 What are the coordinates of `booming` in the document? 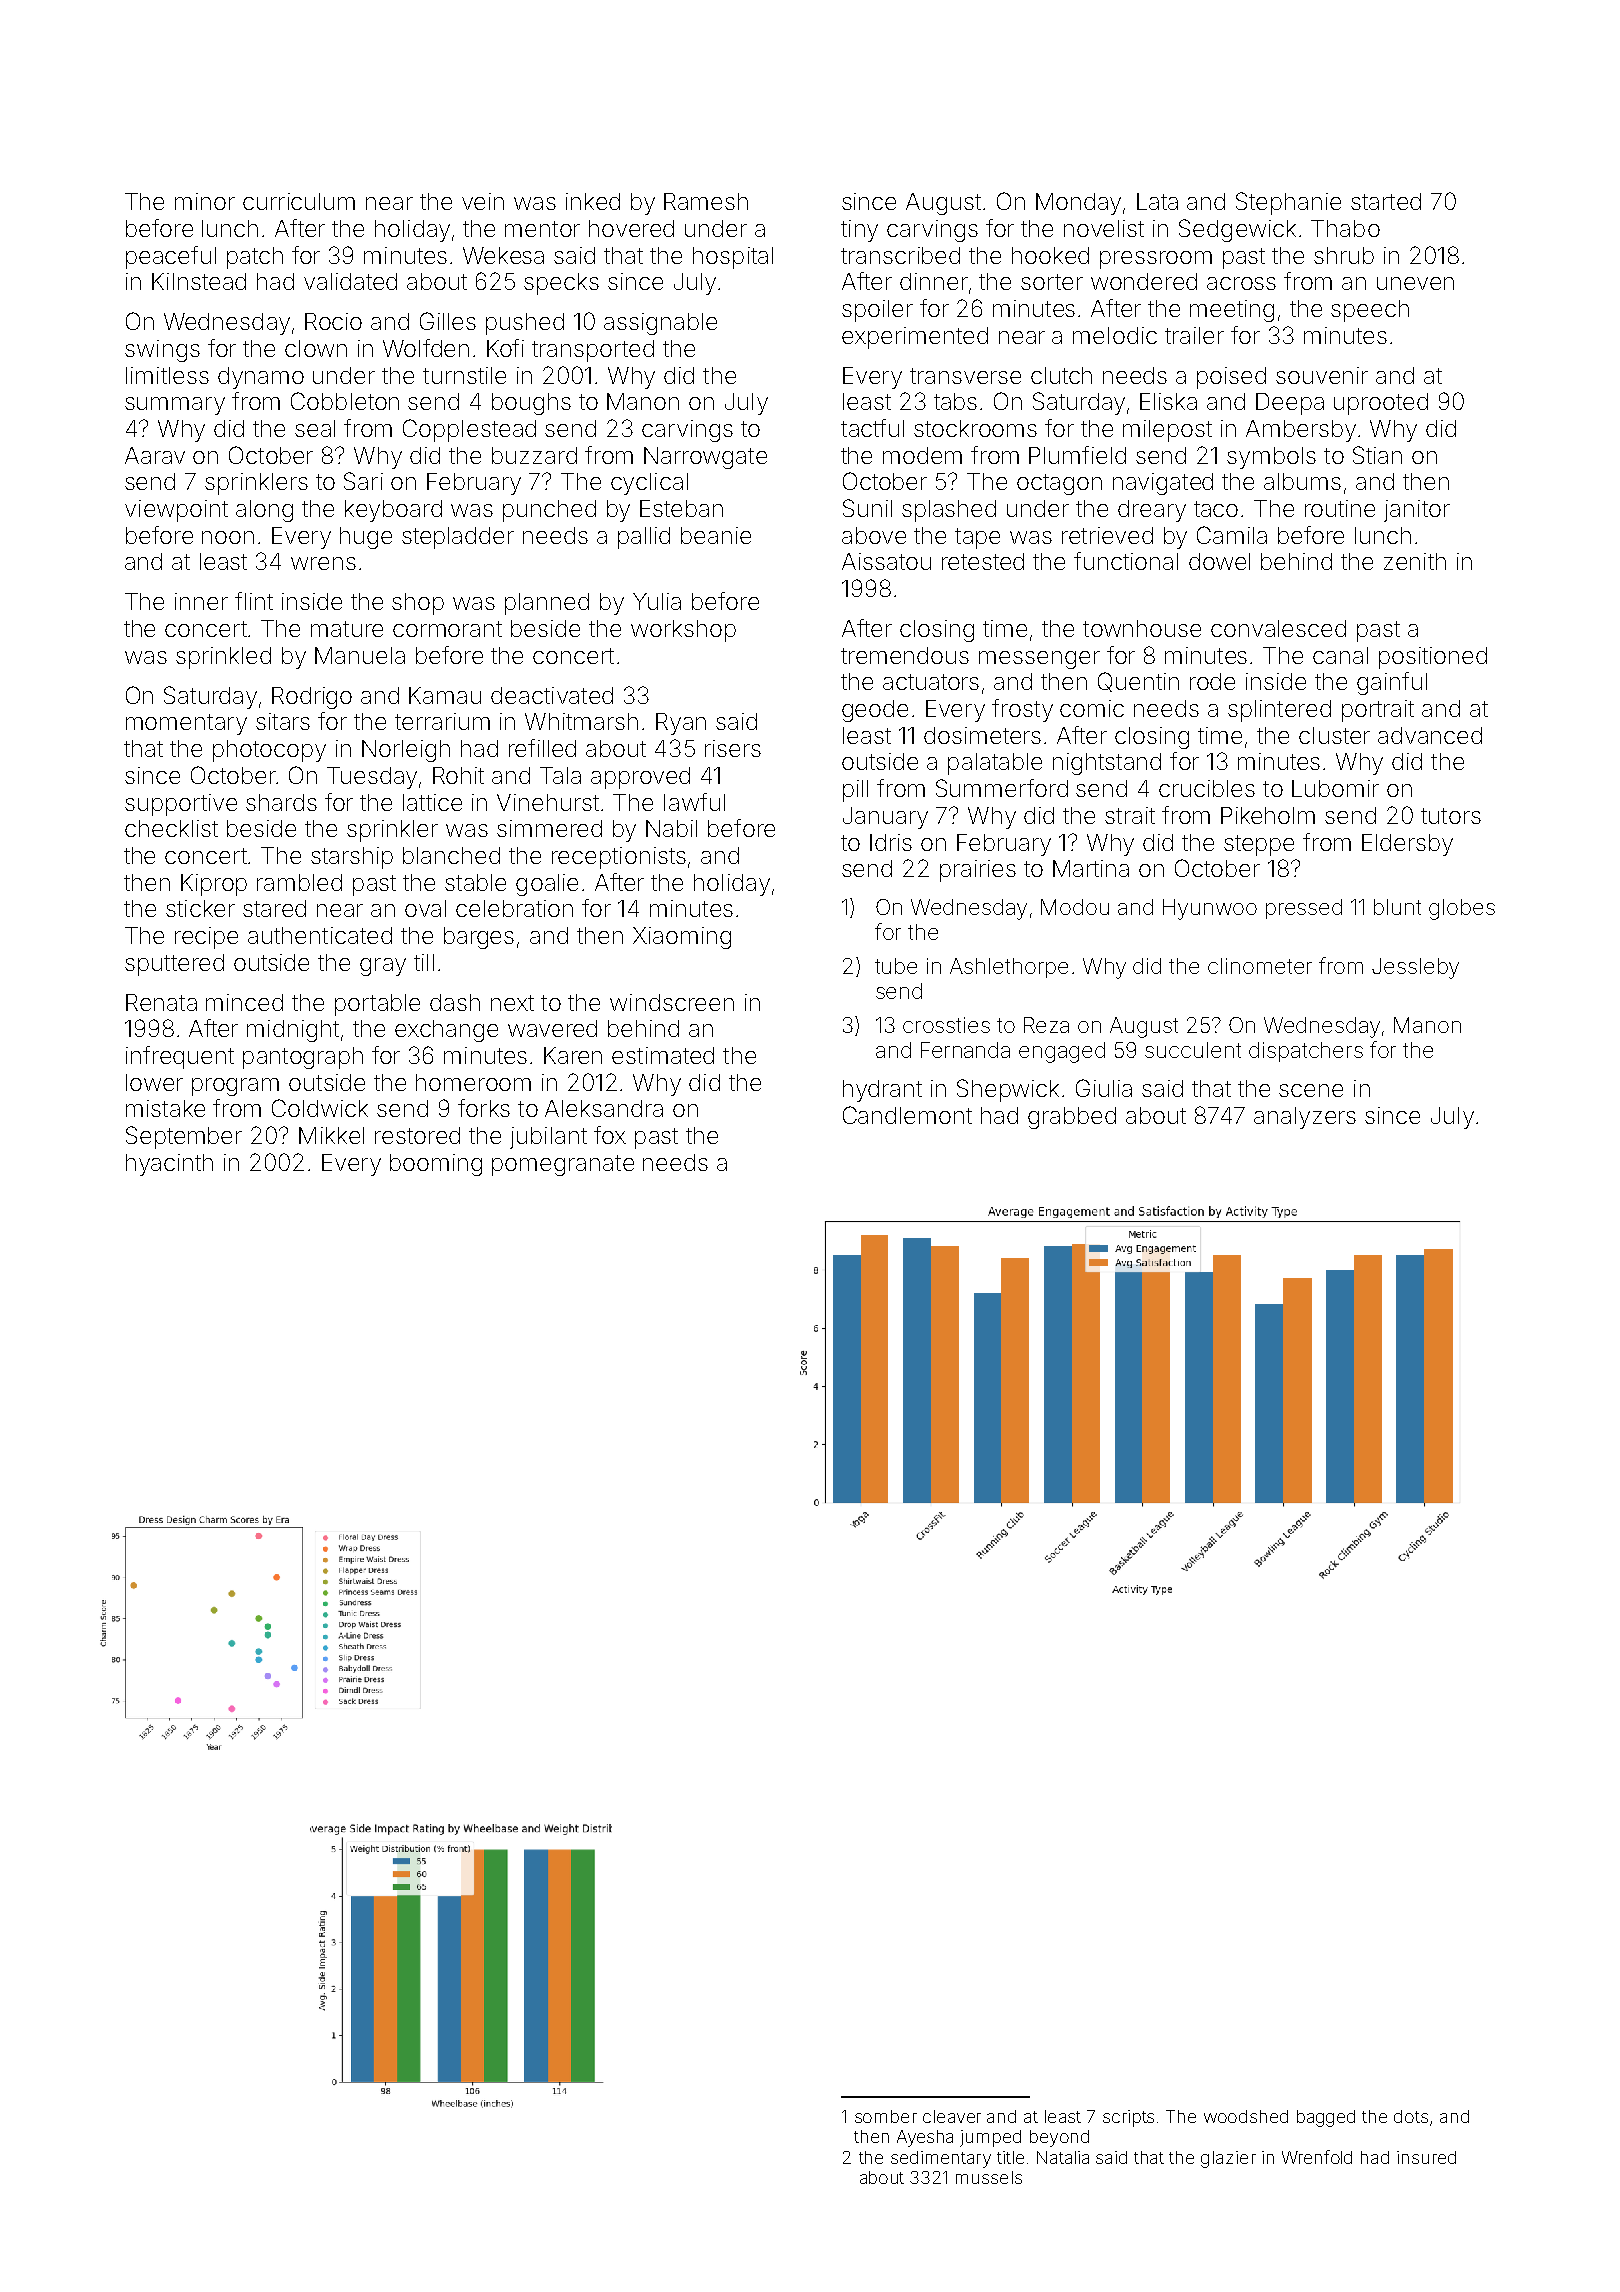 It's located at (436, 1165).
